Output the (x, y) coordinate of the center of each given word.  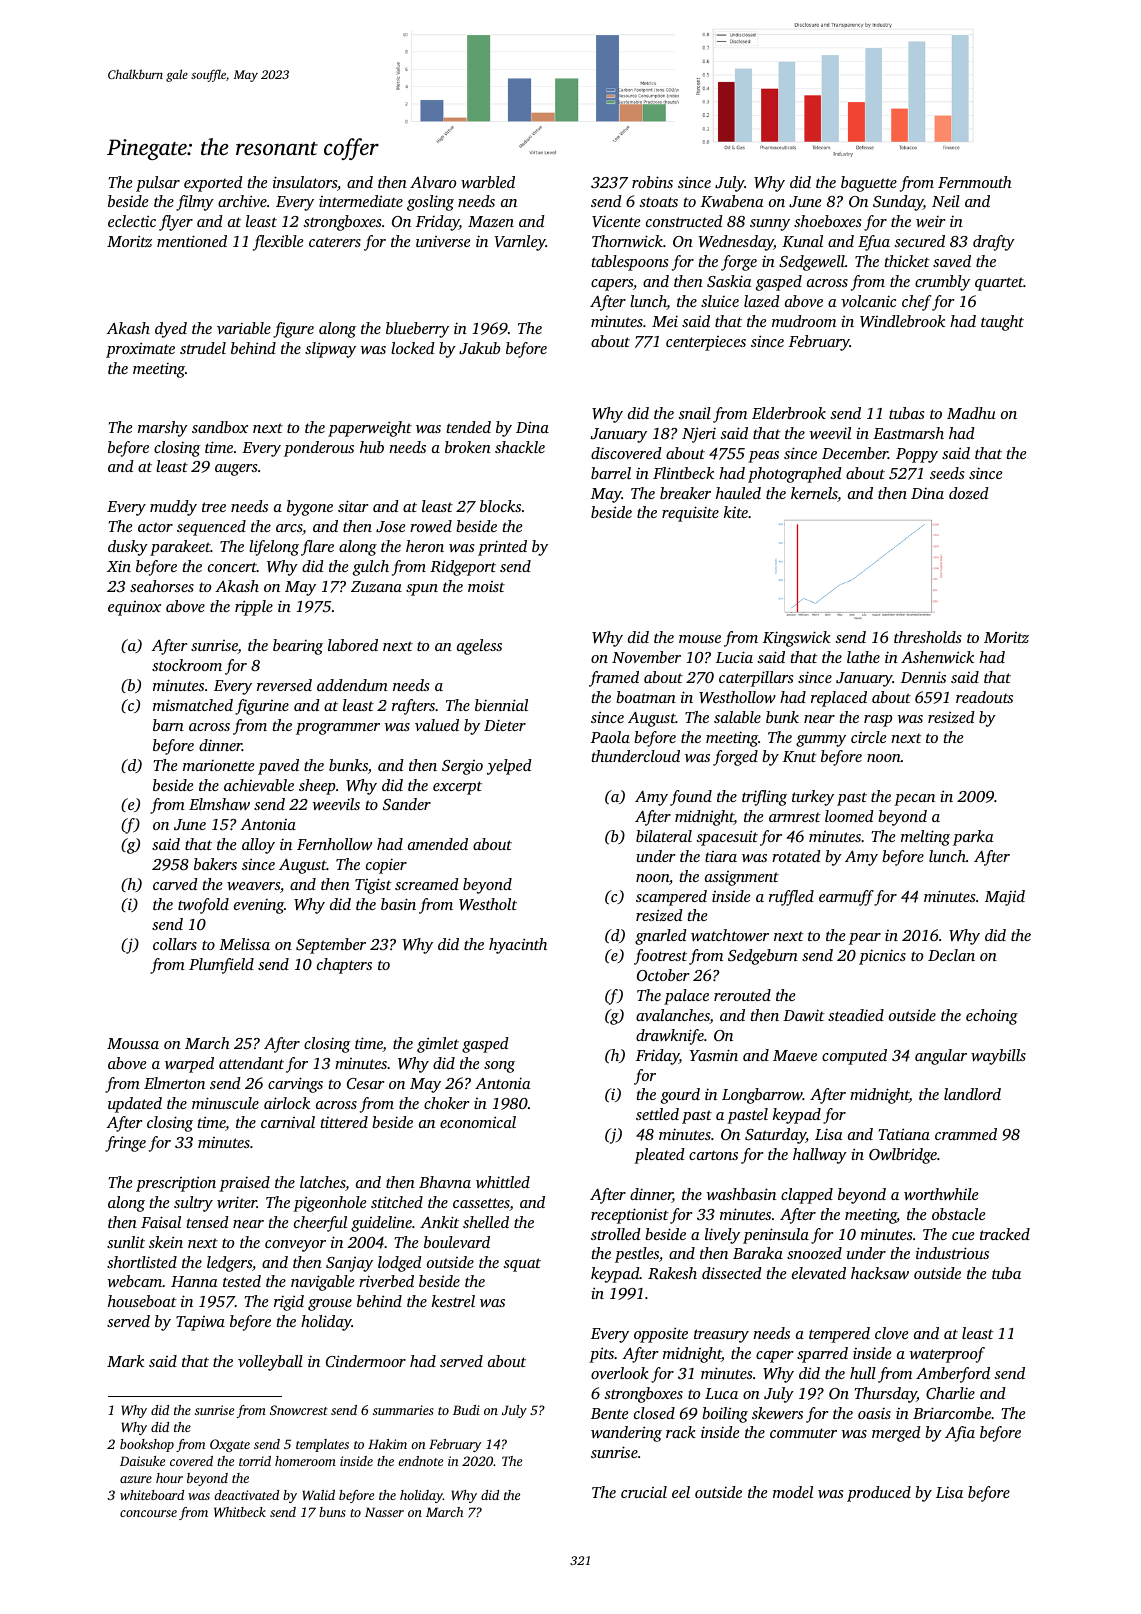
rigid (289, 1303)
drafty (994, 243)
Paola (610, 737)
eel (681, 1492)
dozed (969, 493)
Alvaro (433, 182)
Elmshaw (219, 804)
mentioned (192, 241)
